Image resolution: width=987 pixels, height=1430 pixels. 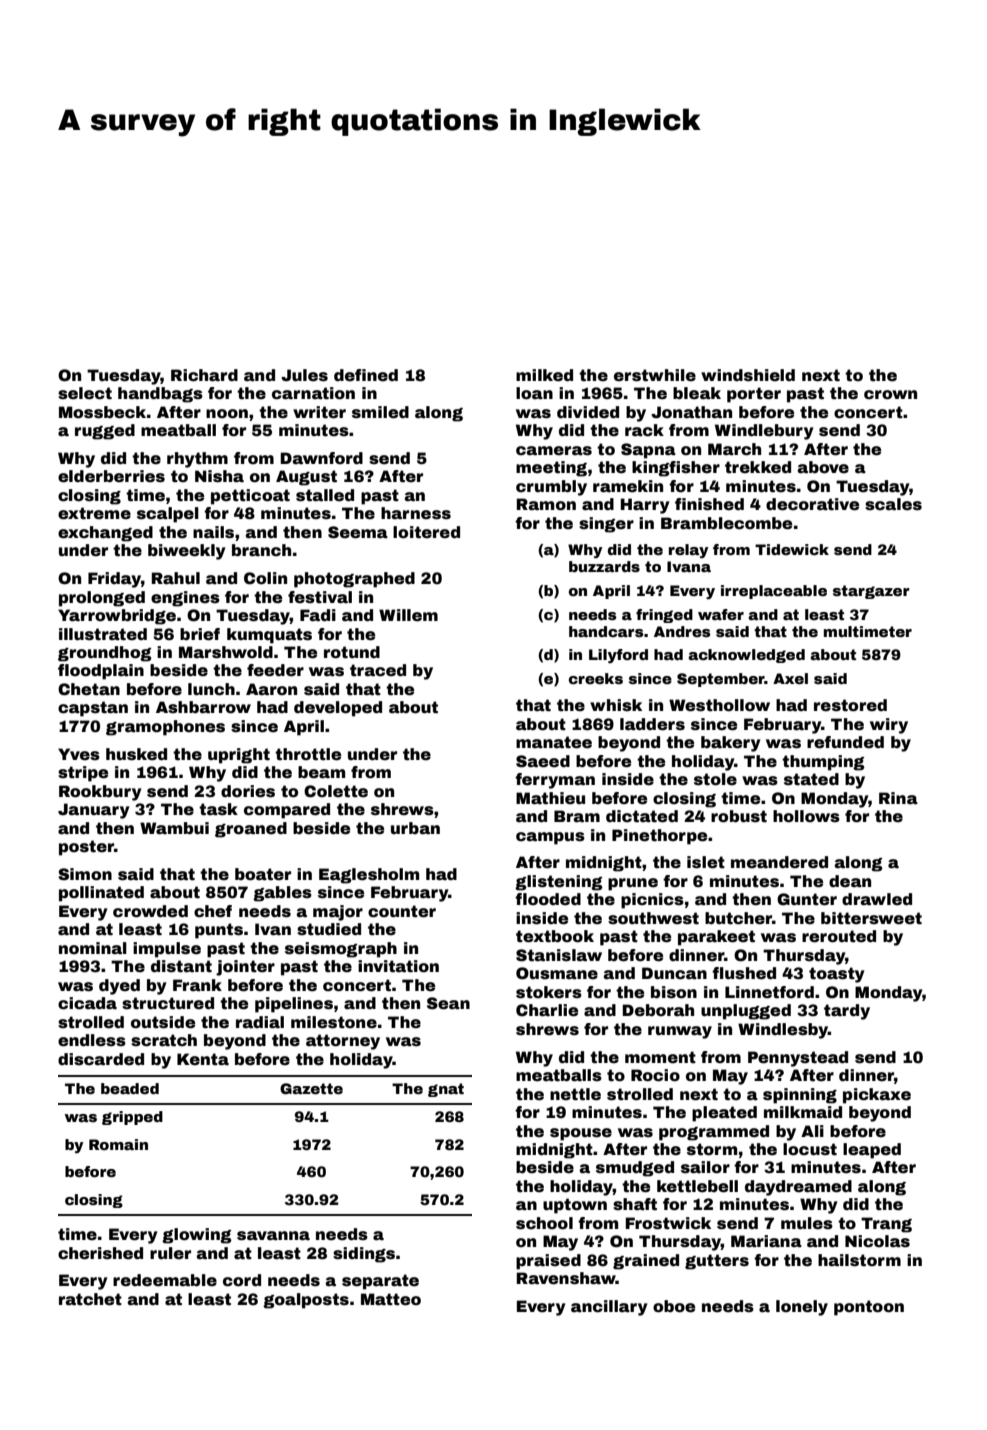 What do you see at coordinates (402, 911) in the document?
I see `counter` at bounding box center [402, 911].
